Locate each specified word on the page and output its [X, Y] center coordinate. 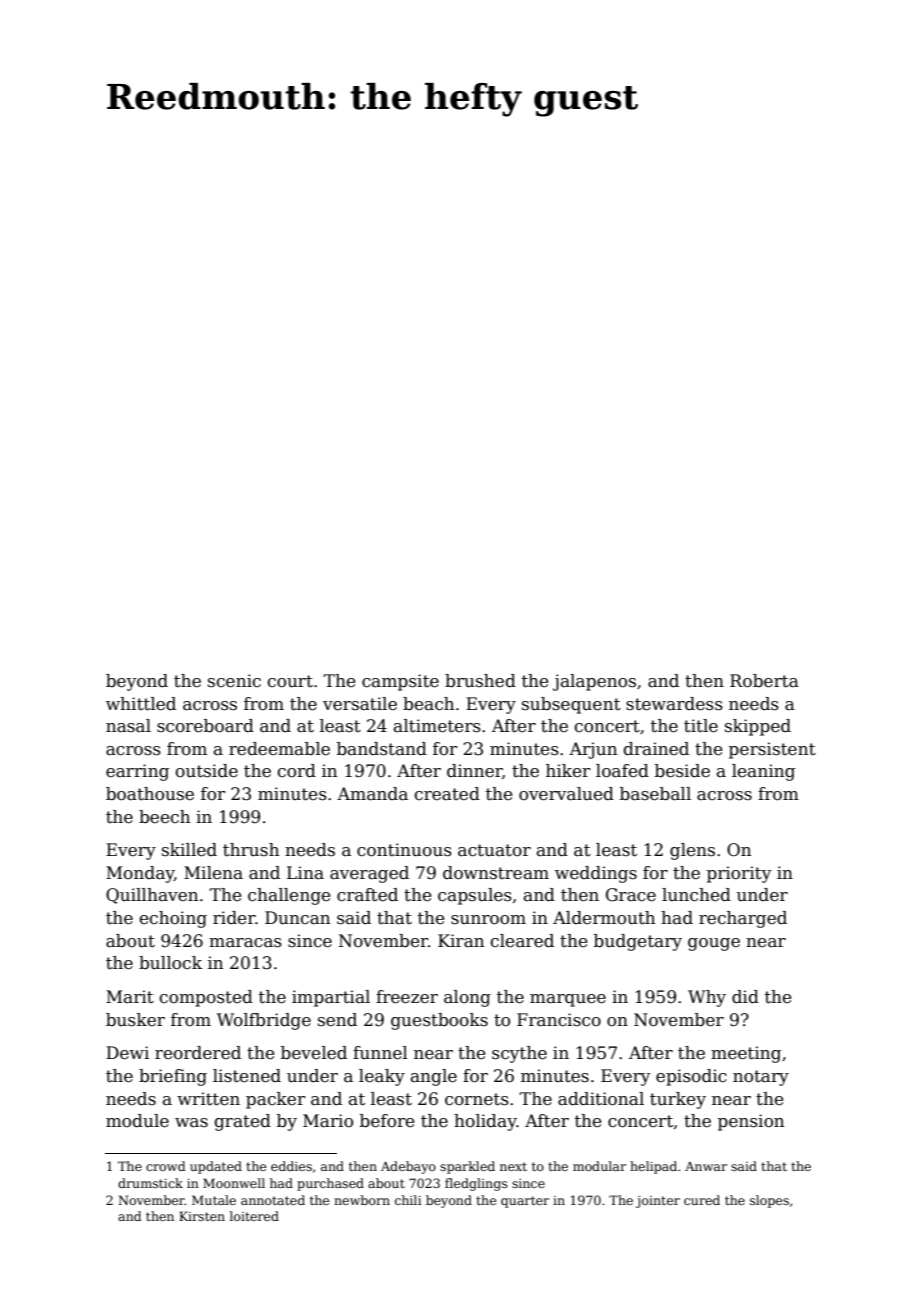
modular [599, 1166]
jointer [658, 1202]
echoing [173, 919]
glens [692, 851]
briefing [173, 1077]
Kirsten [202, 1216]
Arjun [593, 750]
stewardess [674, 704]
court [290, 681]
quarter [525, 1202]
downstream [496, 873]
